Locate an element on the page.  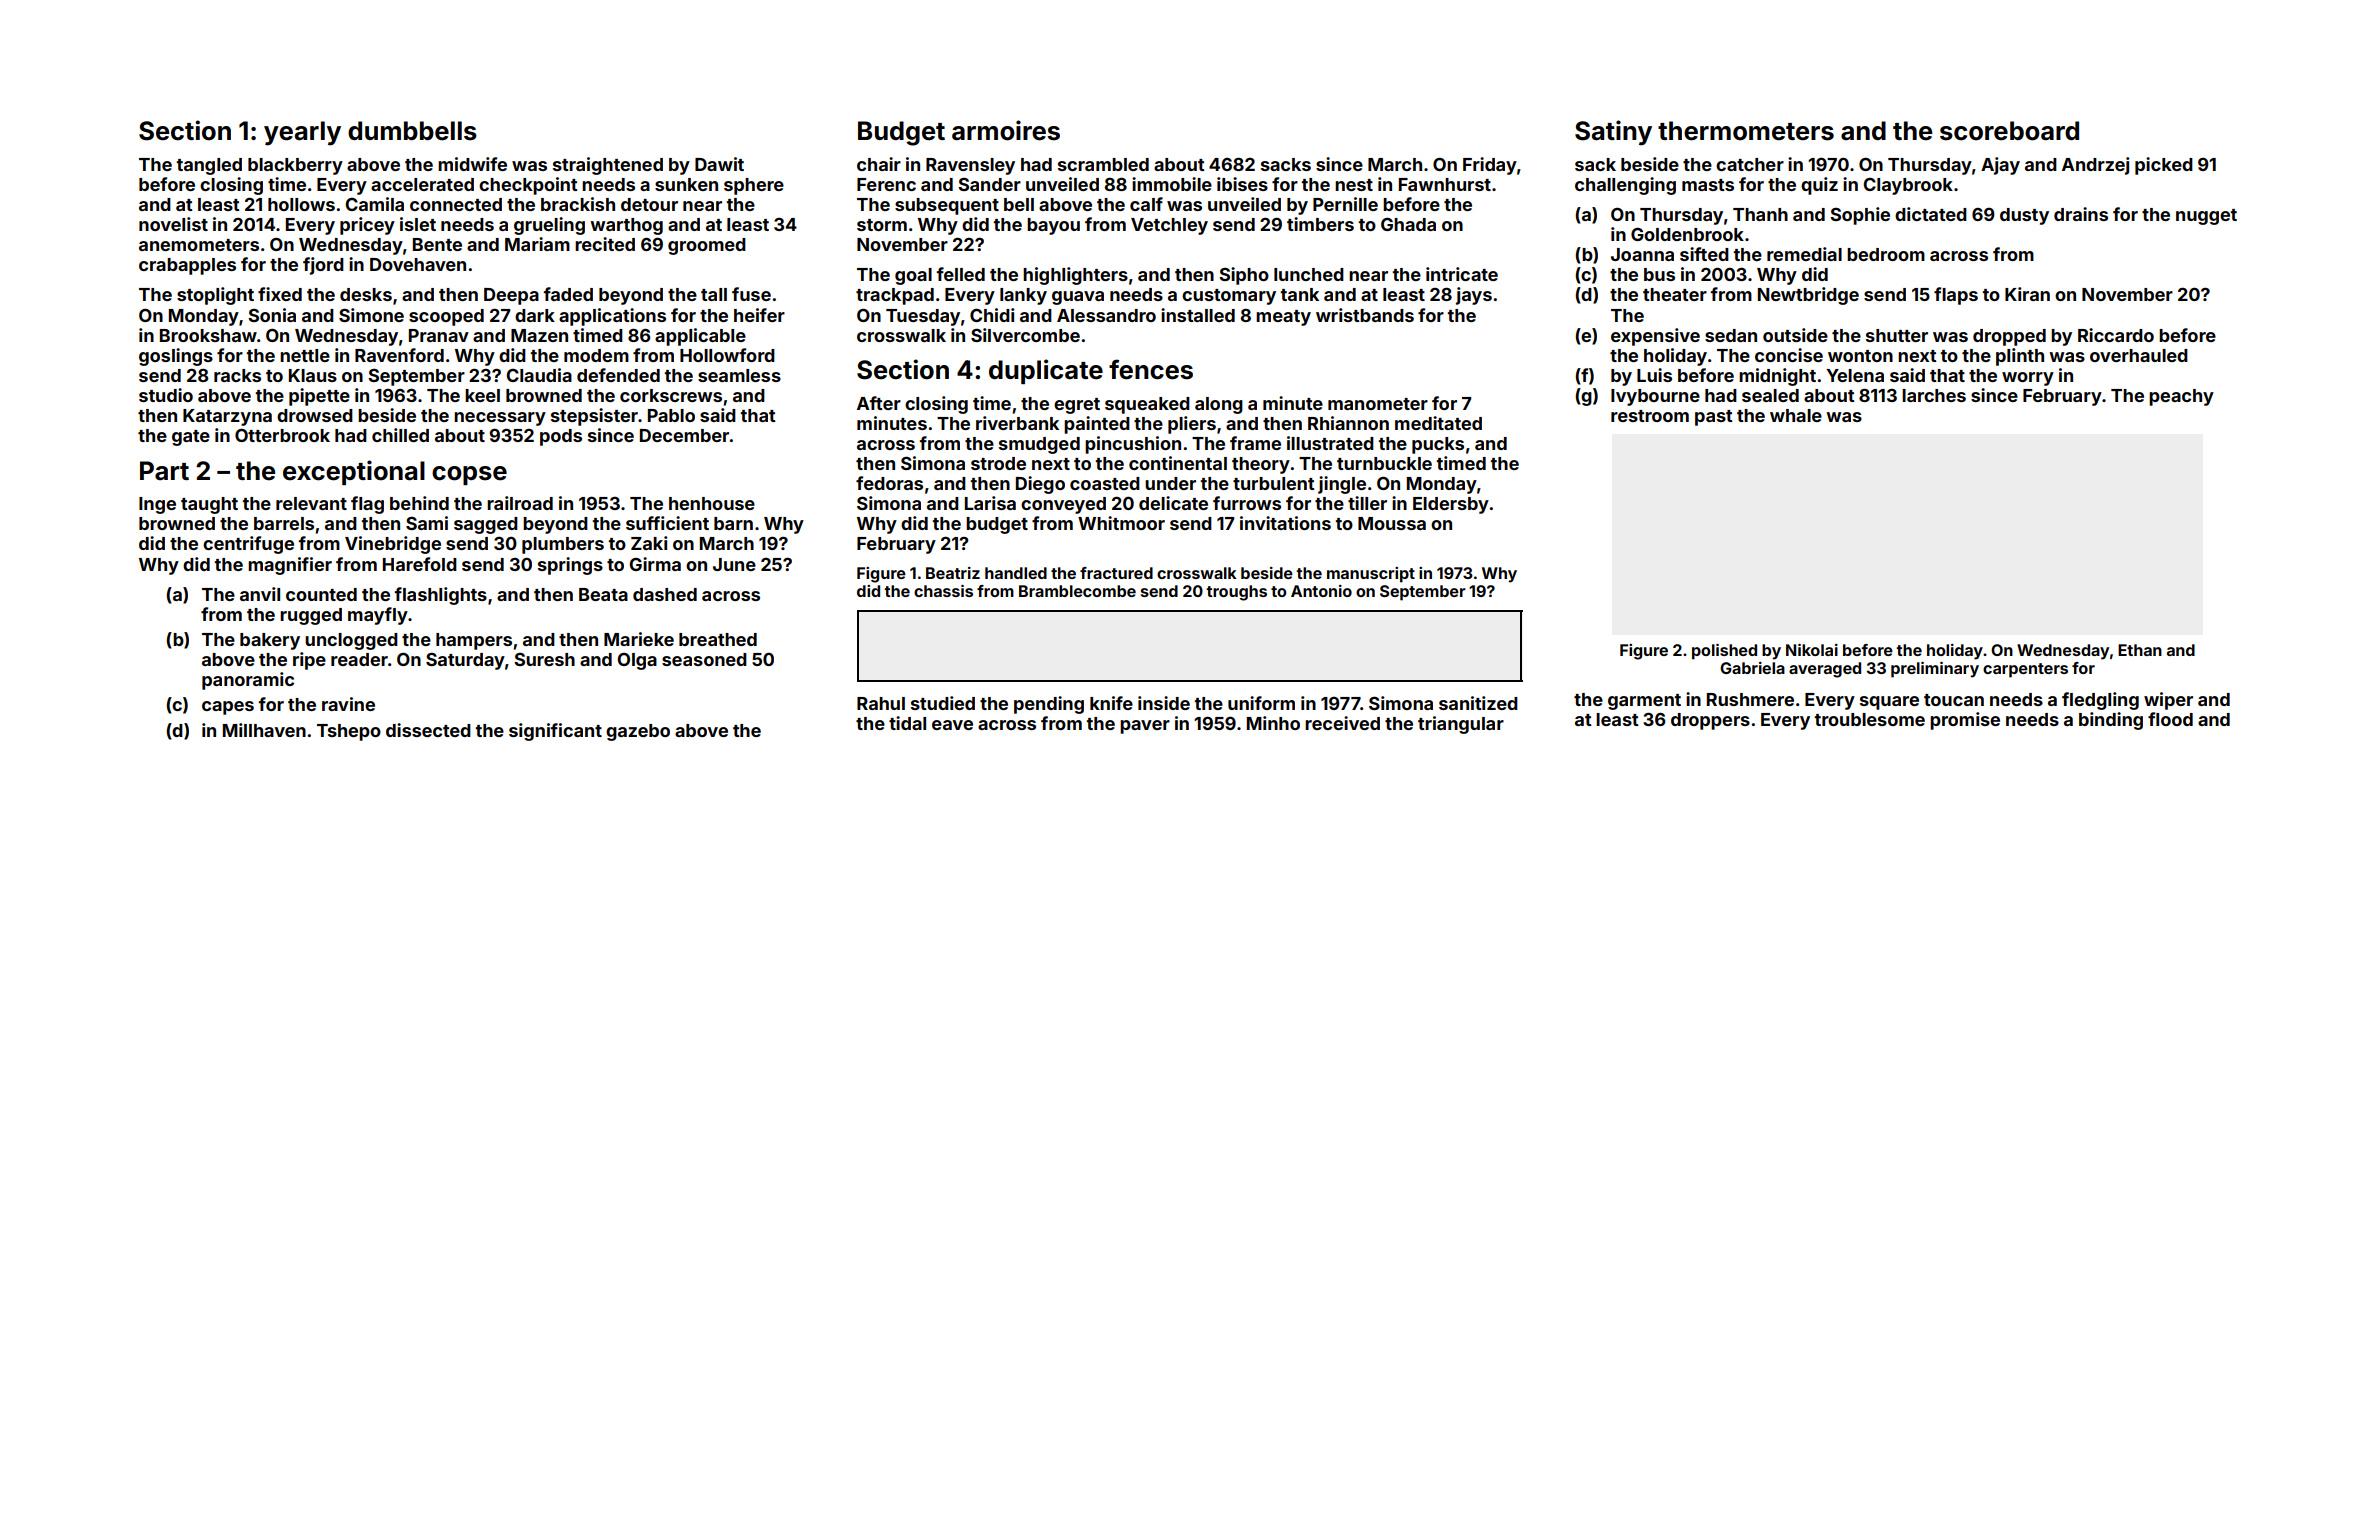
manometer is located at coordinates (1378, 404).
